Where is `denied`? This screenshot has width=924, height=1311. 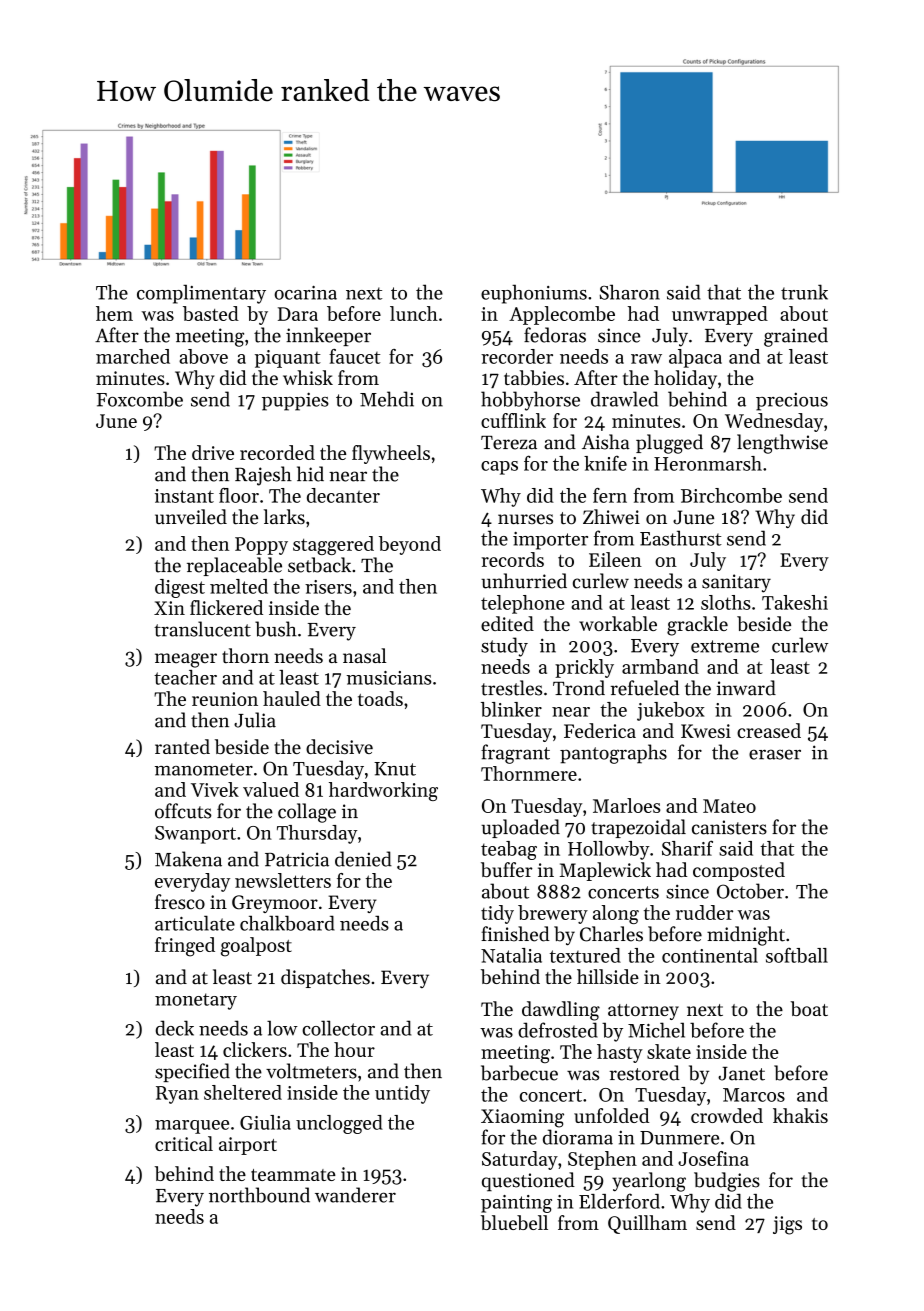 denied is located at coordinates (363, 859).
